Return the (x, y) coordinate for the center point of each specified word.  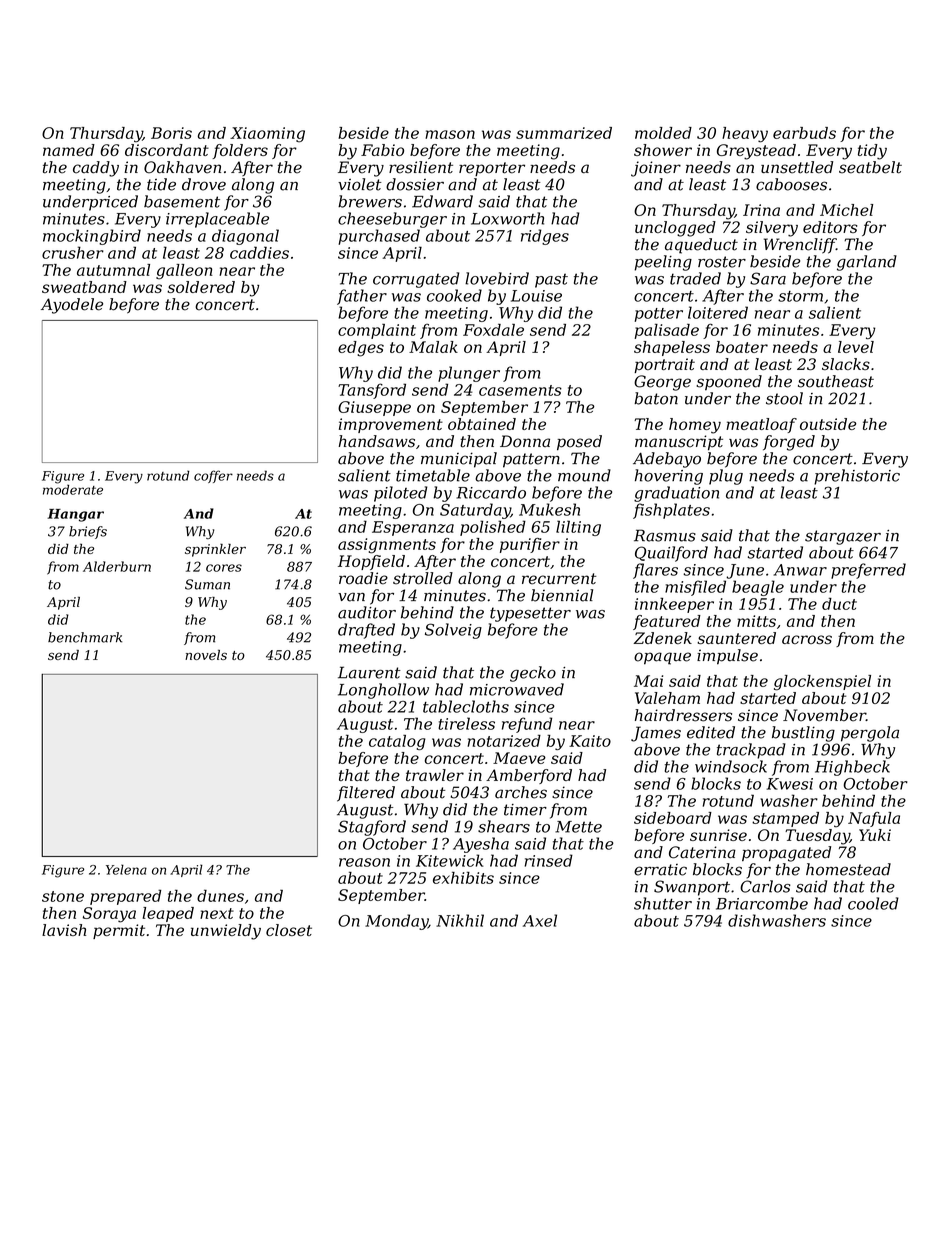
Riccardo (491, 492)
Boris (171, 133)
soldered (201, 287)
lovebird (497, 278)
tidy (872, 152)
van (351, 597)
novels (206, 655)
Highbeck (852, 768)
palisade (666, 331)
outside (828, 424)
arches (521, 792)
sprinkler (215, 550)
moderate (73, 489)
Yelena (126, 869)
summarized (564, 133)
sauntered (736, 638)
